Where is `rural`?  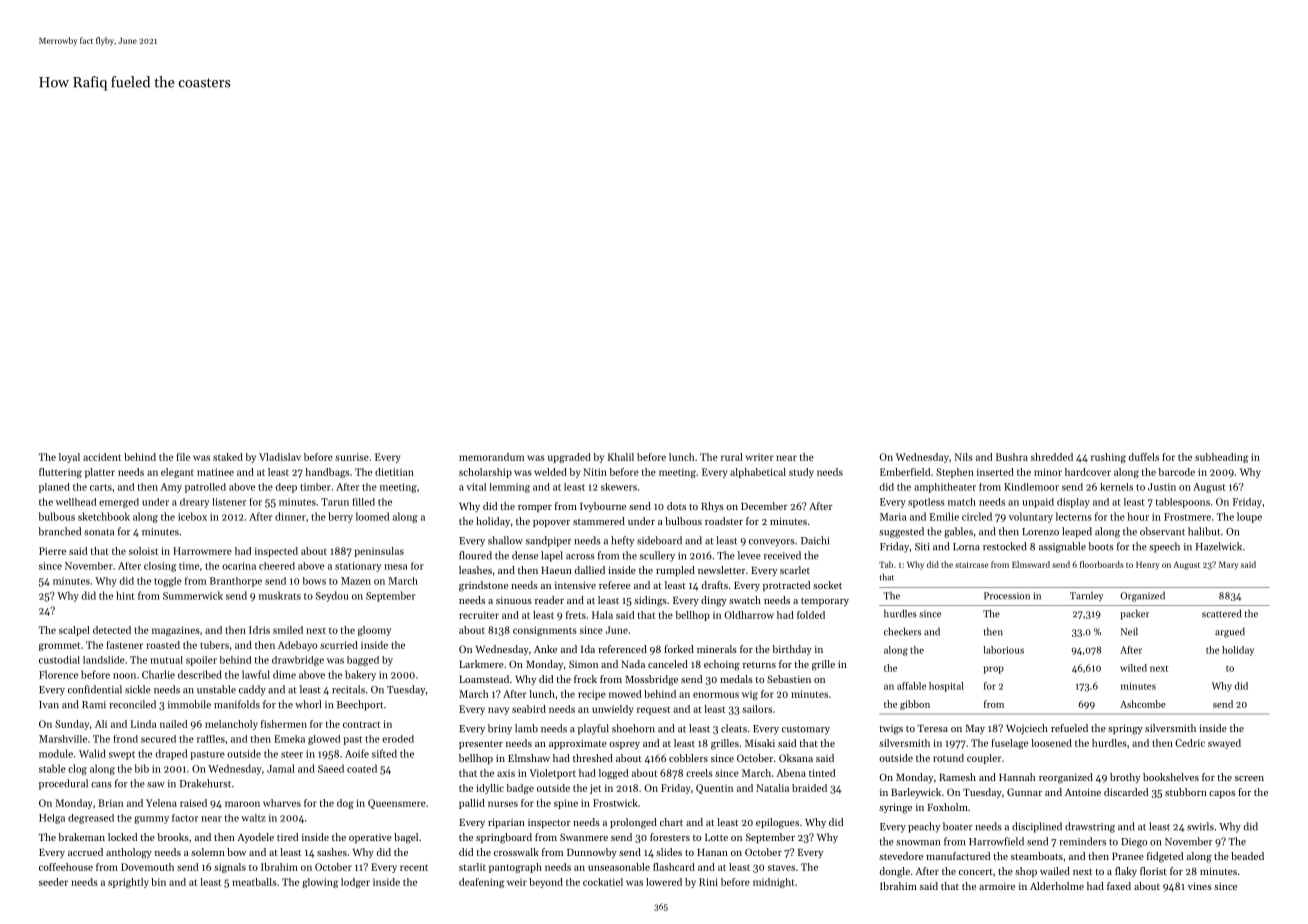 rural is located at coordinates (732, 457).
